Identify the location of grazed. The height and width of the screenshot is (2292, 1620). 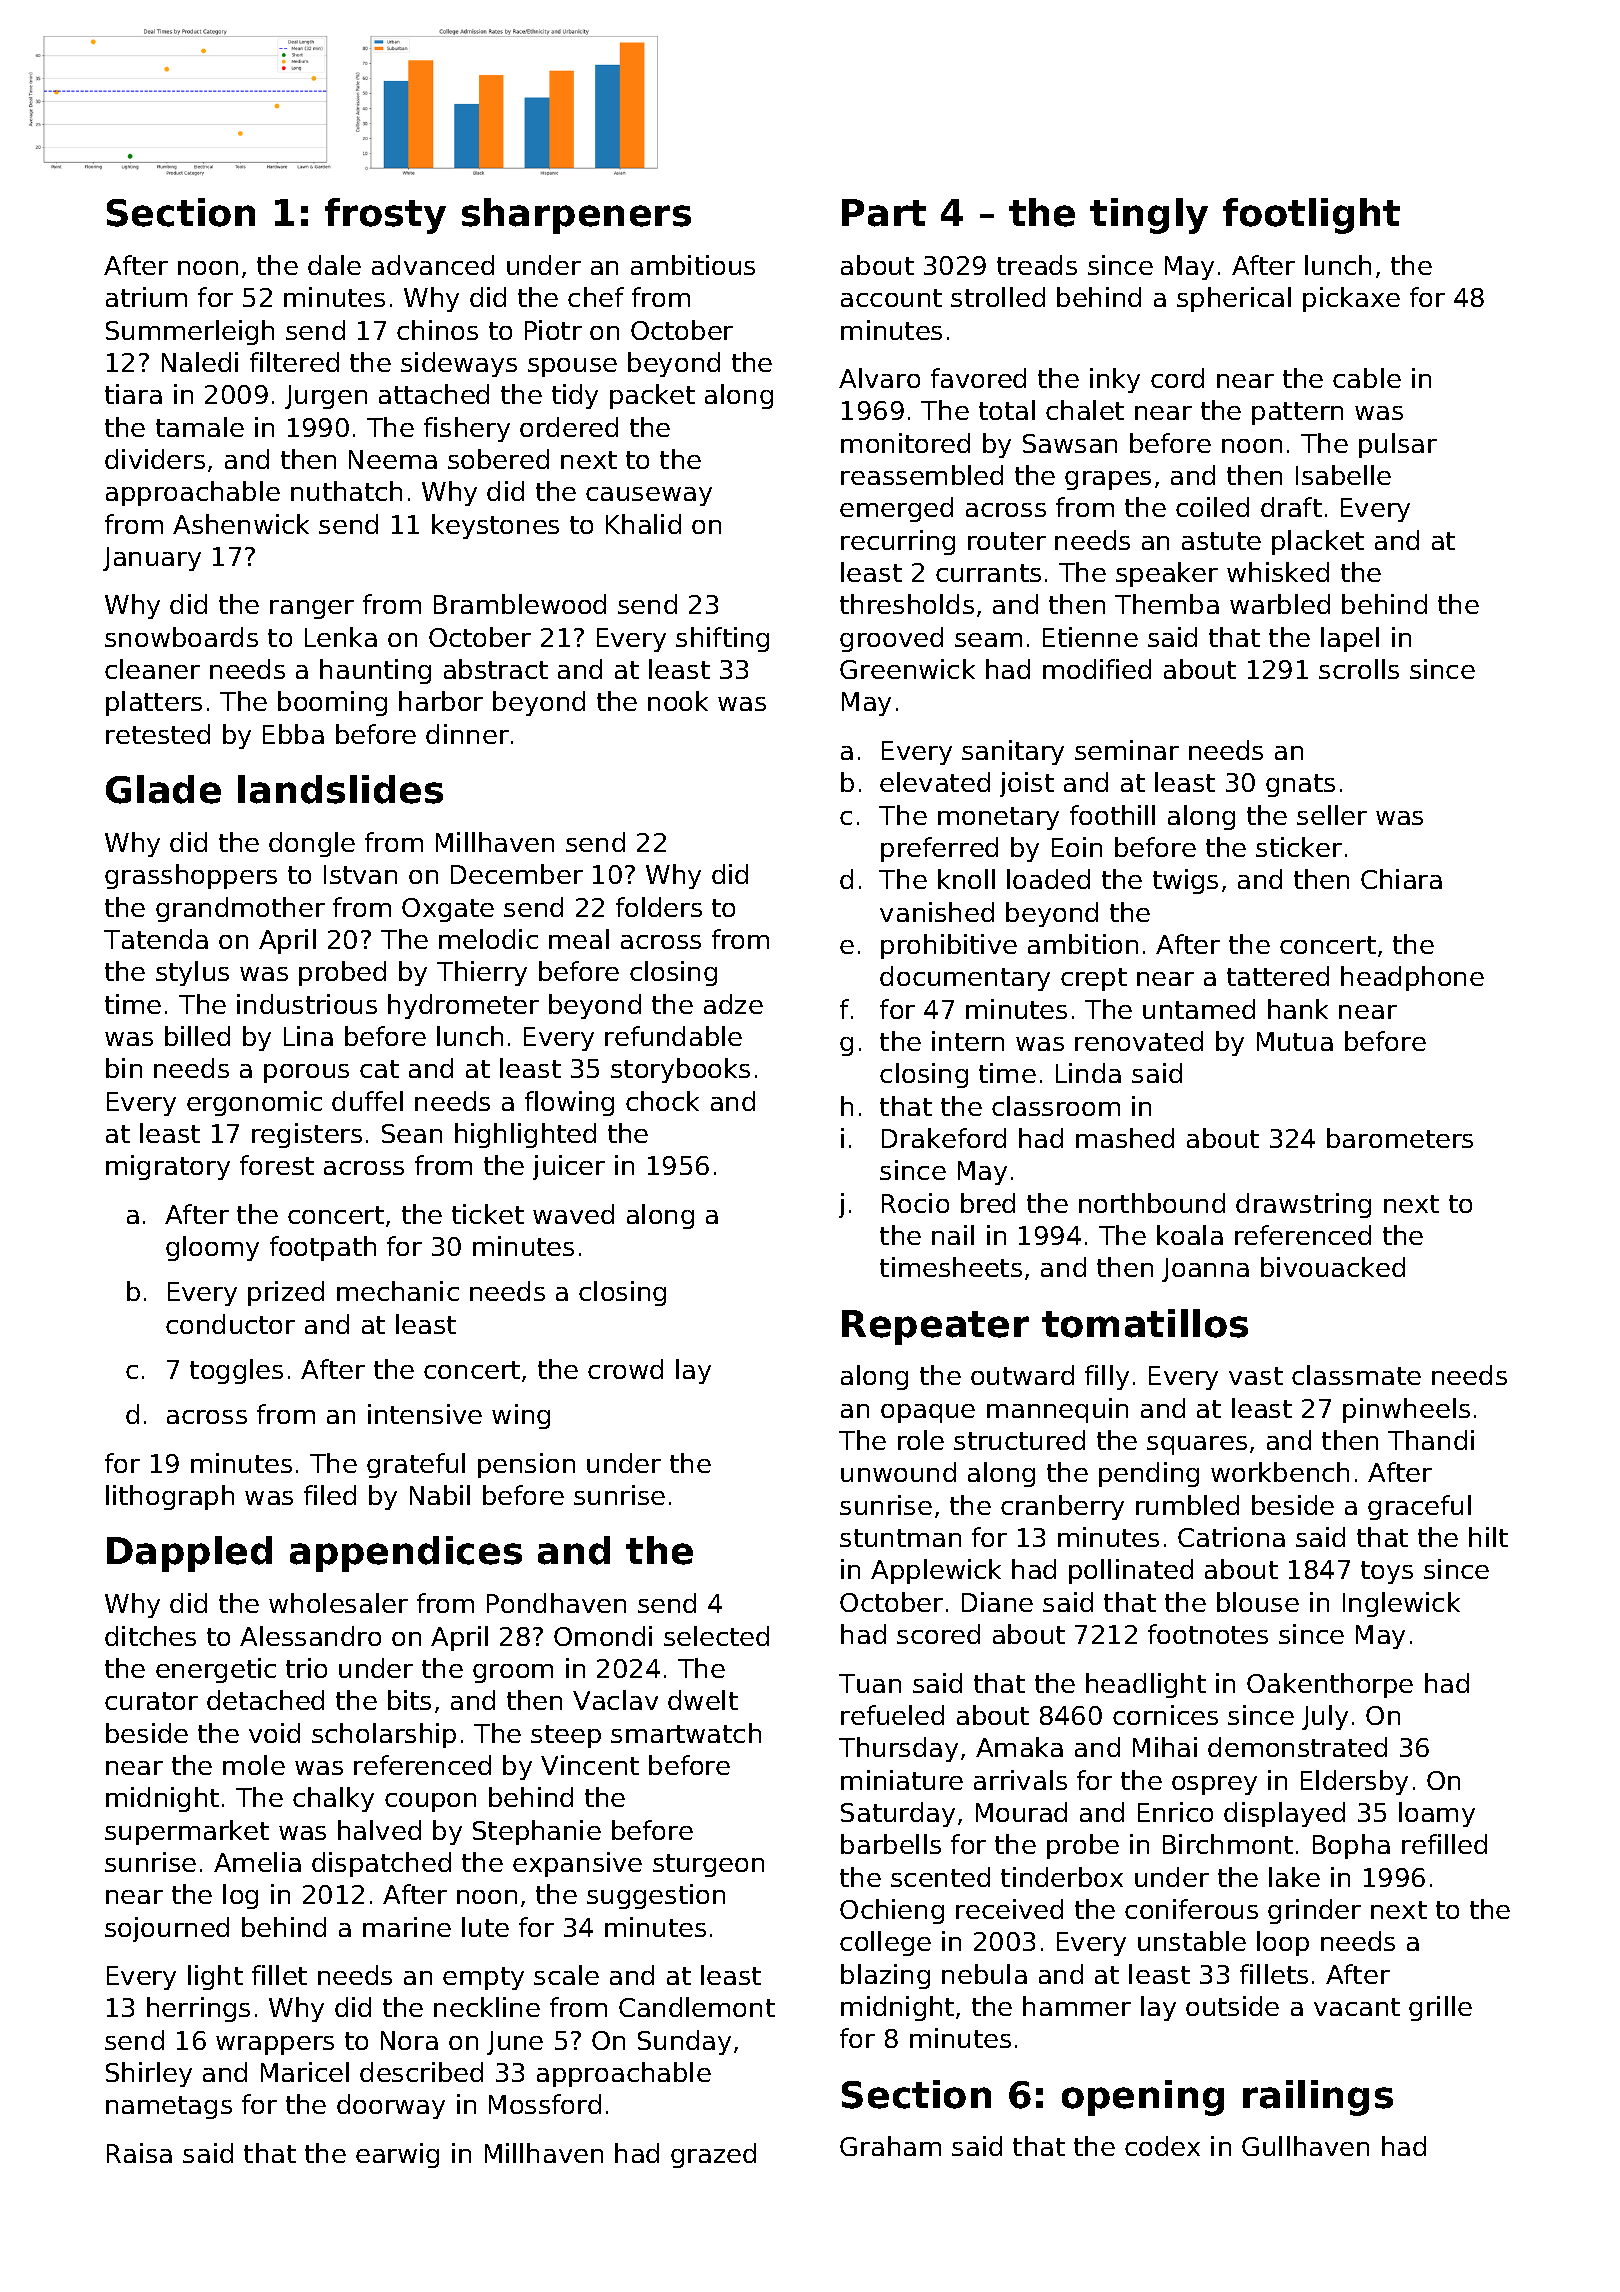
(713, 2155).
